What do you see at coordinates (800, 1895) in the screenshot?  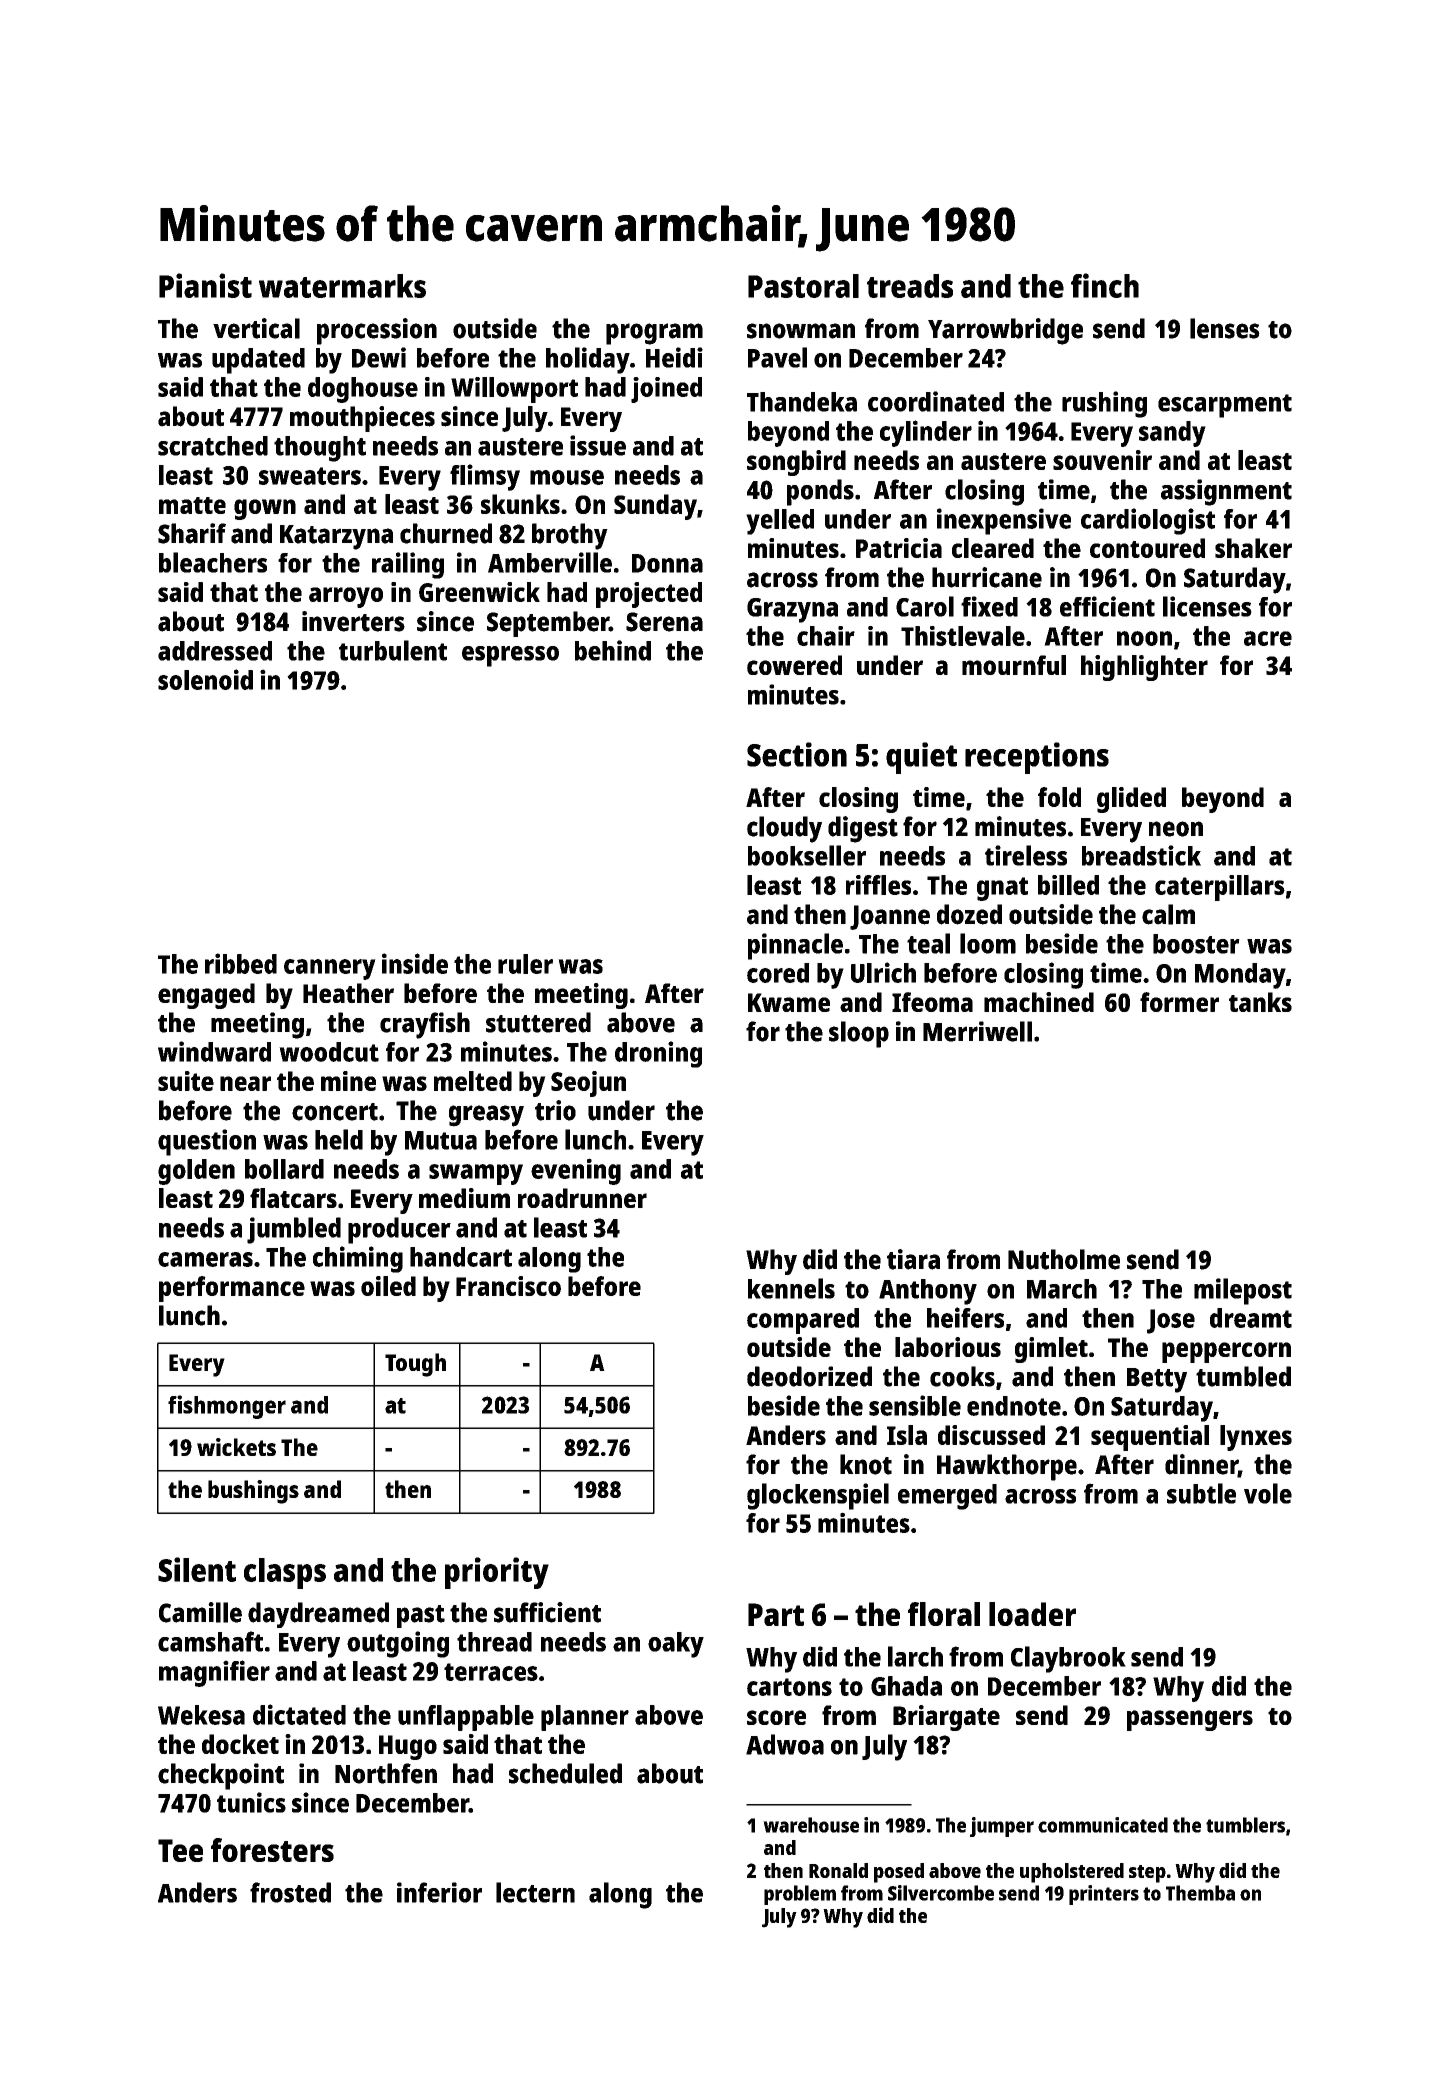 I see `problem` at bounding box center [800, 1895].
